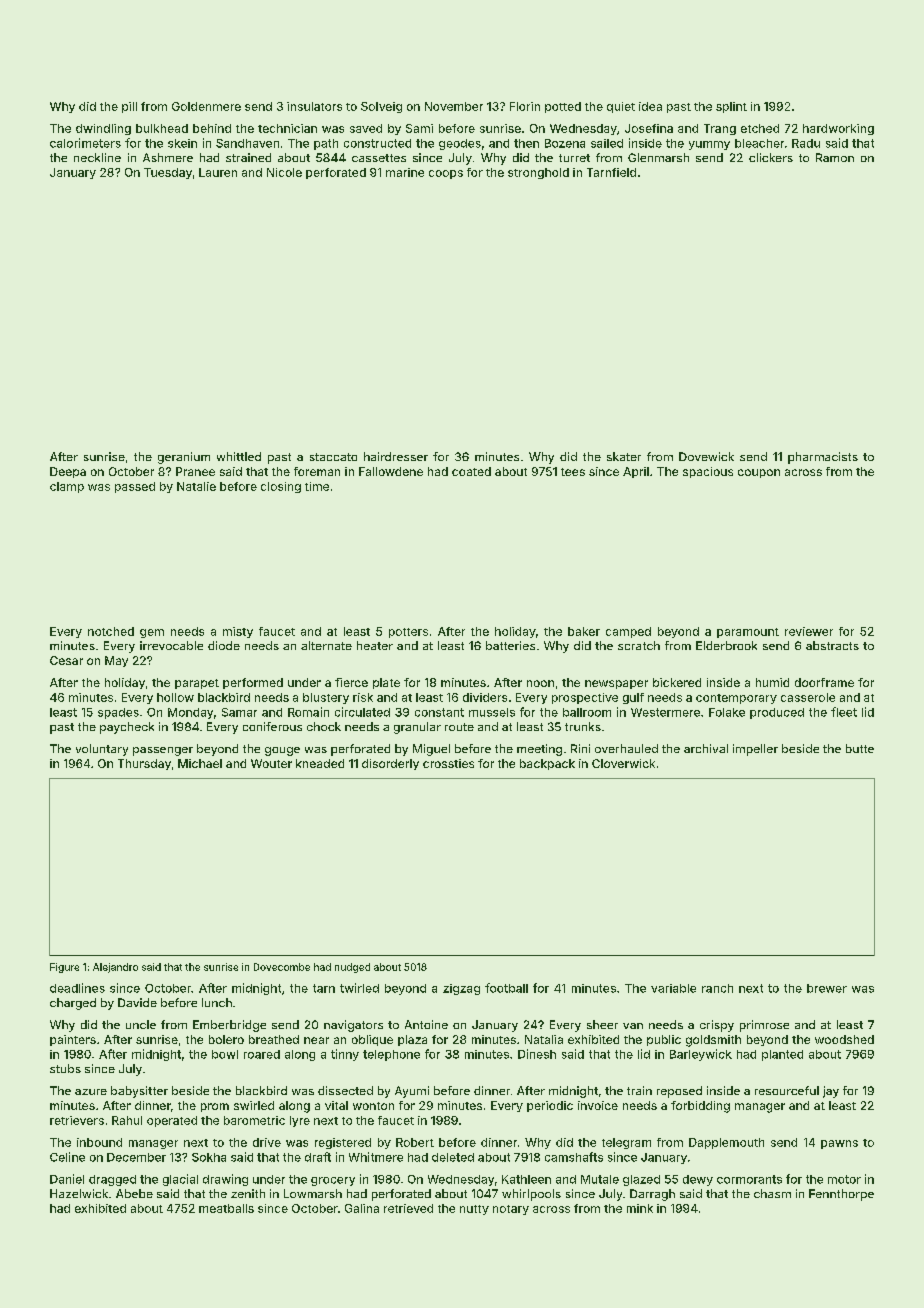  What do you see at coordinates (111, 631) in the screenshot?
I see `notched` at bounding box center [111, 631].
